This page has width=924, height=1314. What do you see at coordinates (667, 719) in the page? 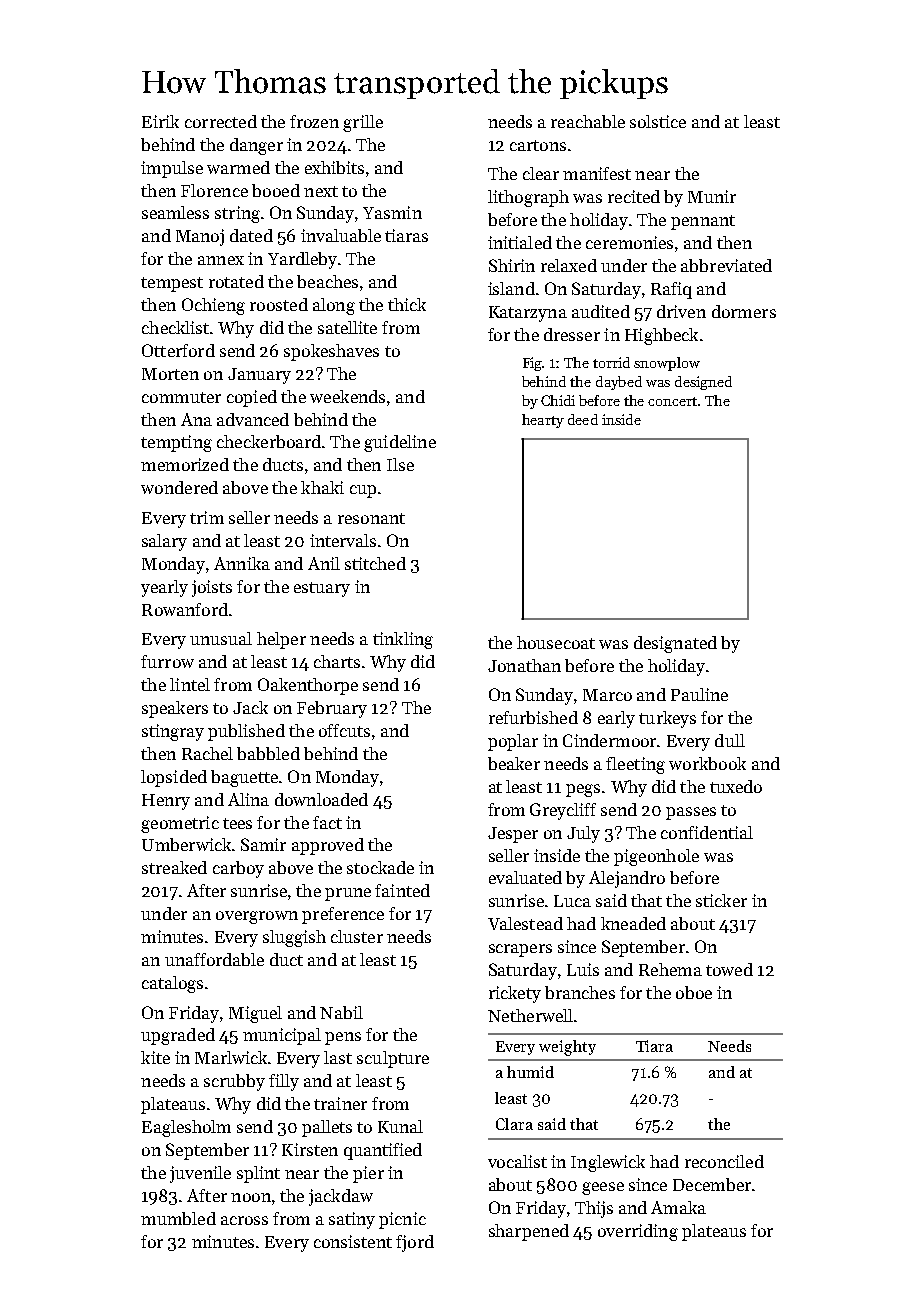
I see `turkeys` at bounding box center [667, 719].
